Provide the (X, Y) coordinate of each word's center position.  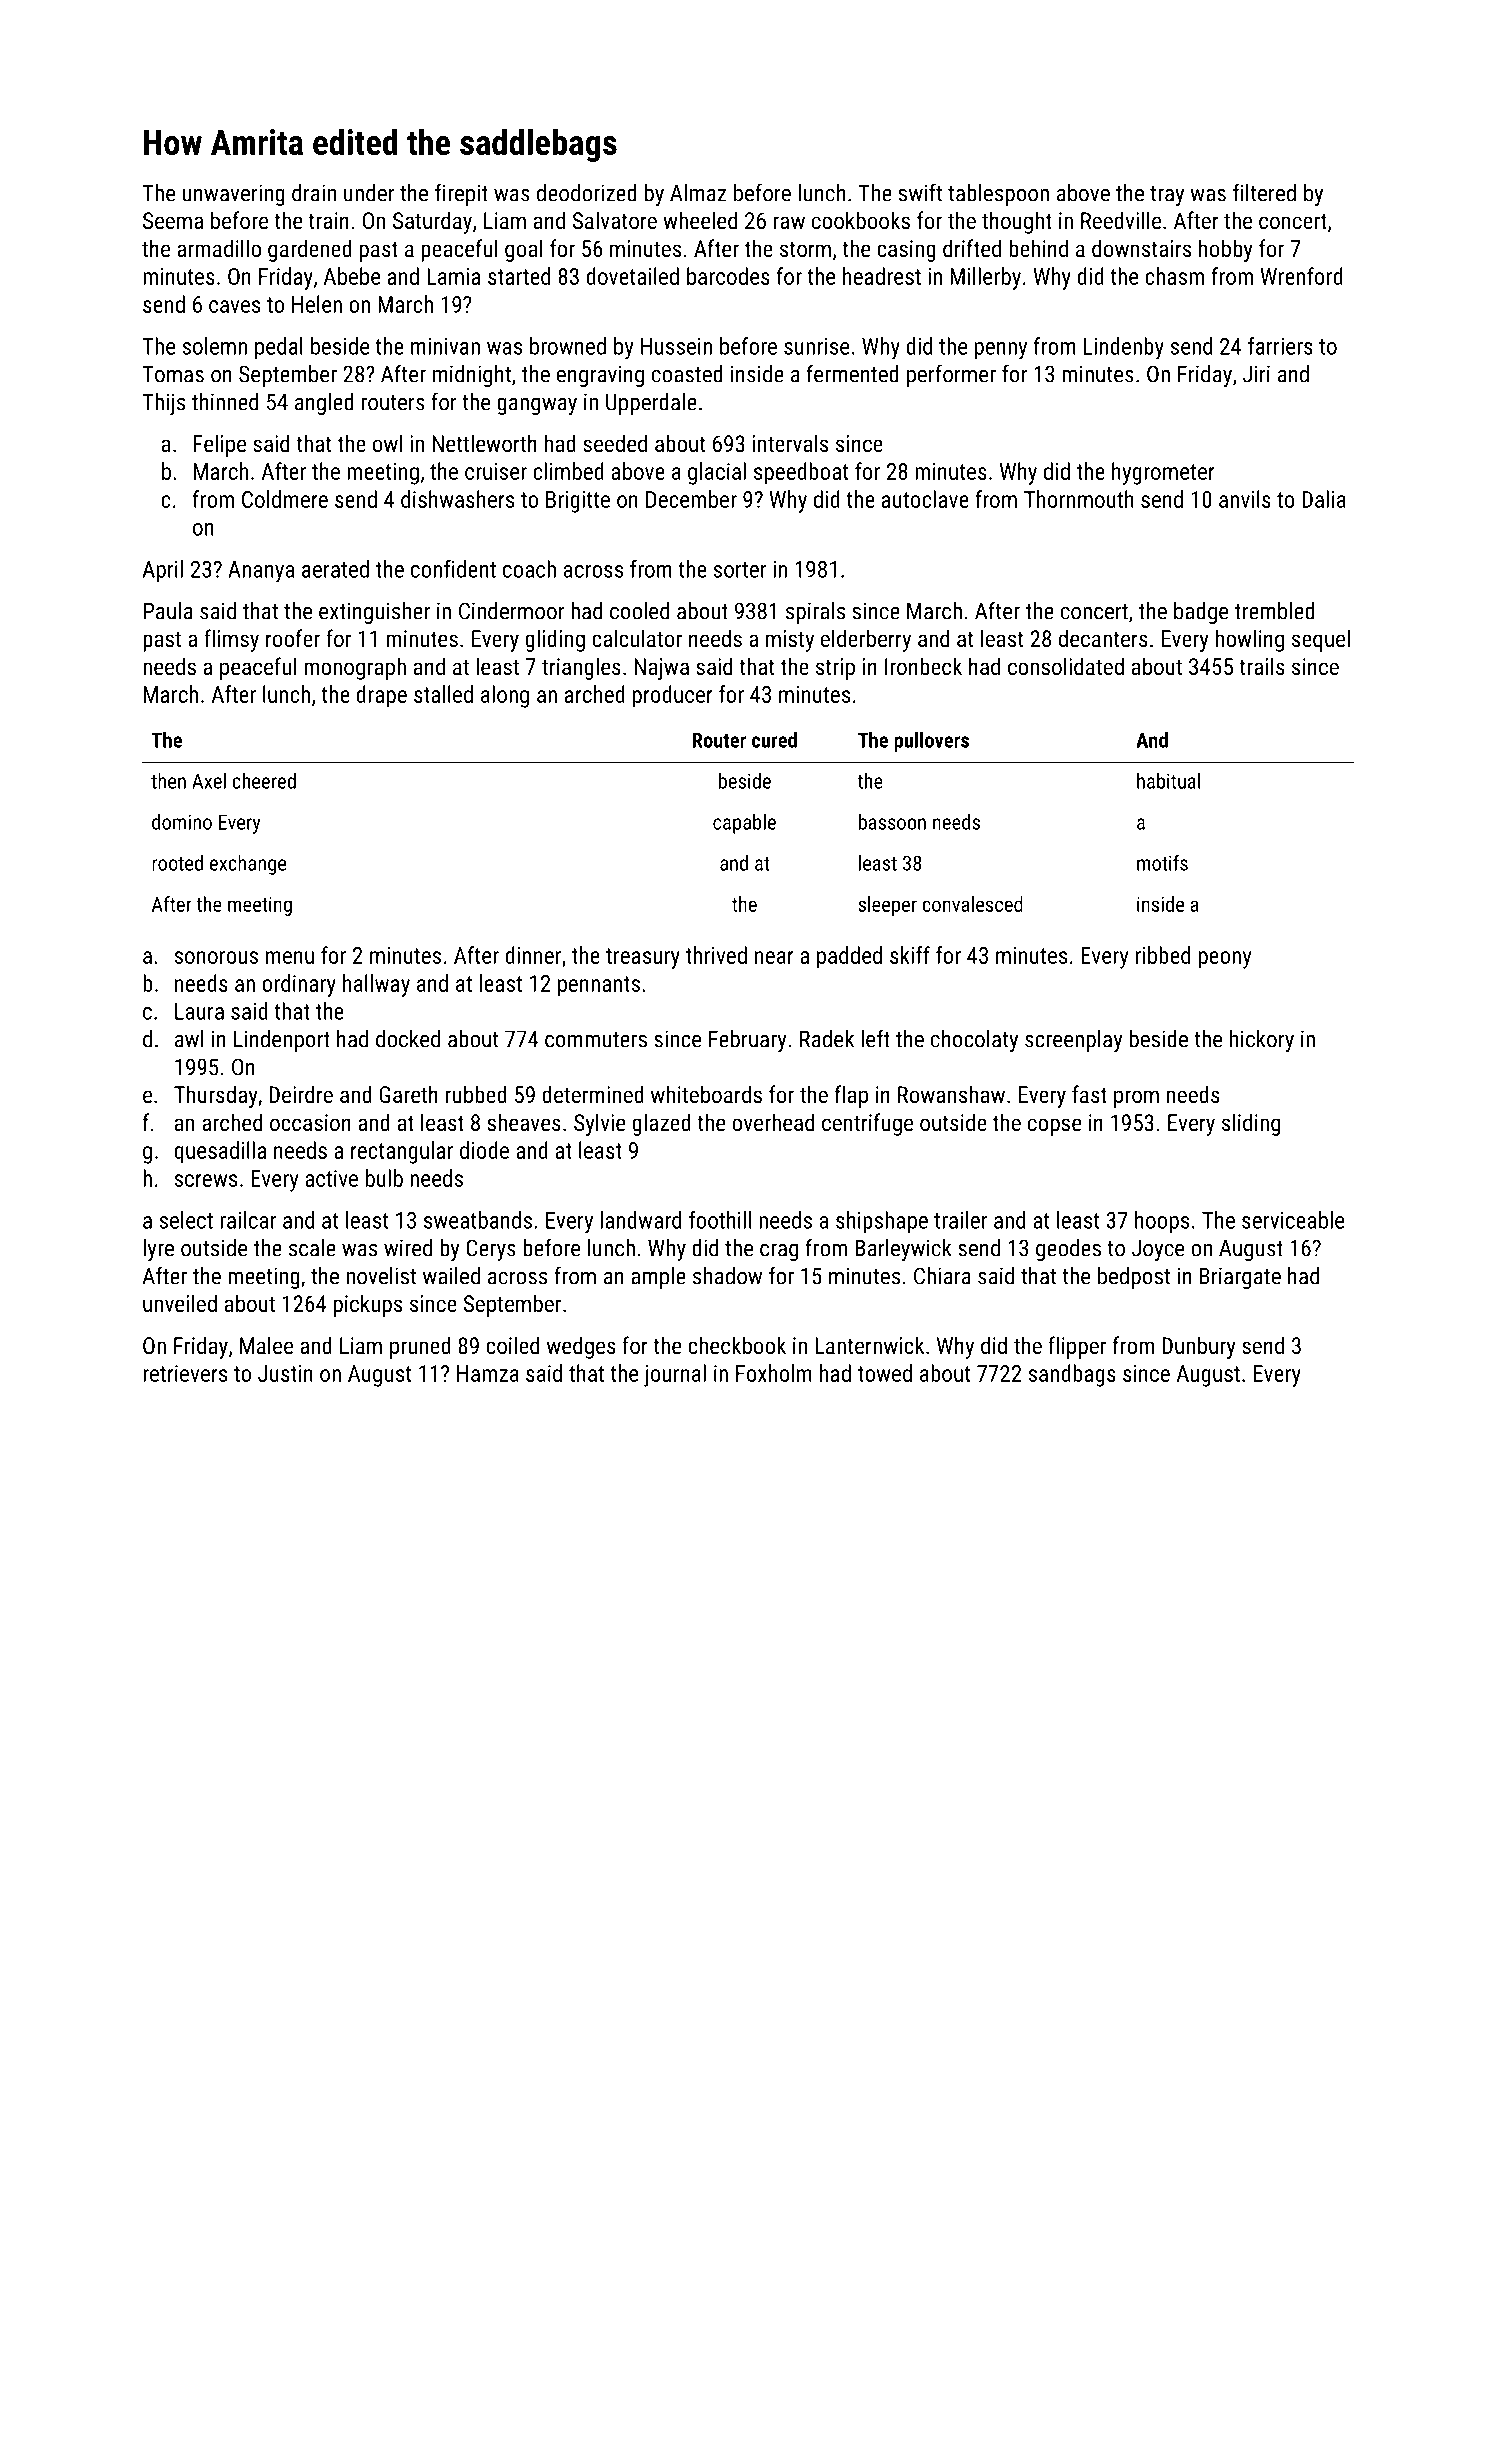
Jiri (1256, 374)
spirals (815, 613)
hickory (1262, 1041)
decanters (1103, 638)
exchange (248, 865)
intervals (790, 443)
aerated (335, 569)
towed (885, 1373)
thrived (716, 955)
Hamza (488, 1373)
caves (234, 306)
